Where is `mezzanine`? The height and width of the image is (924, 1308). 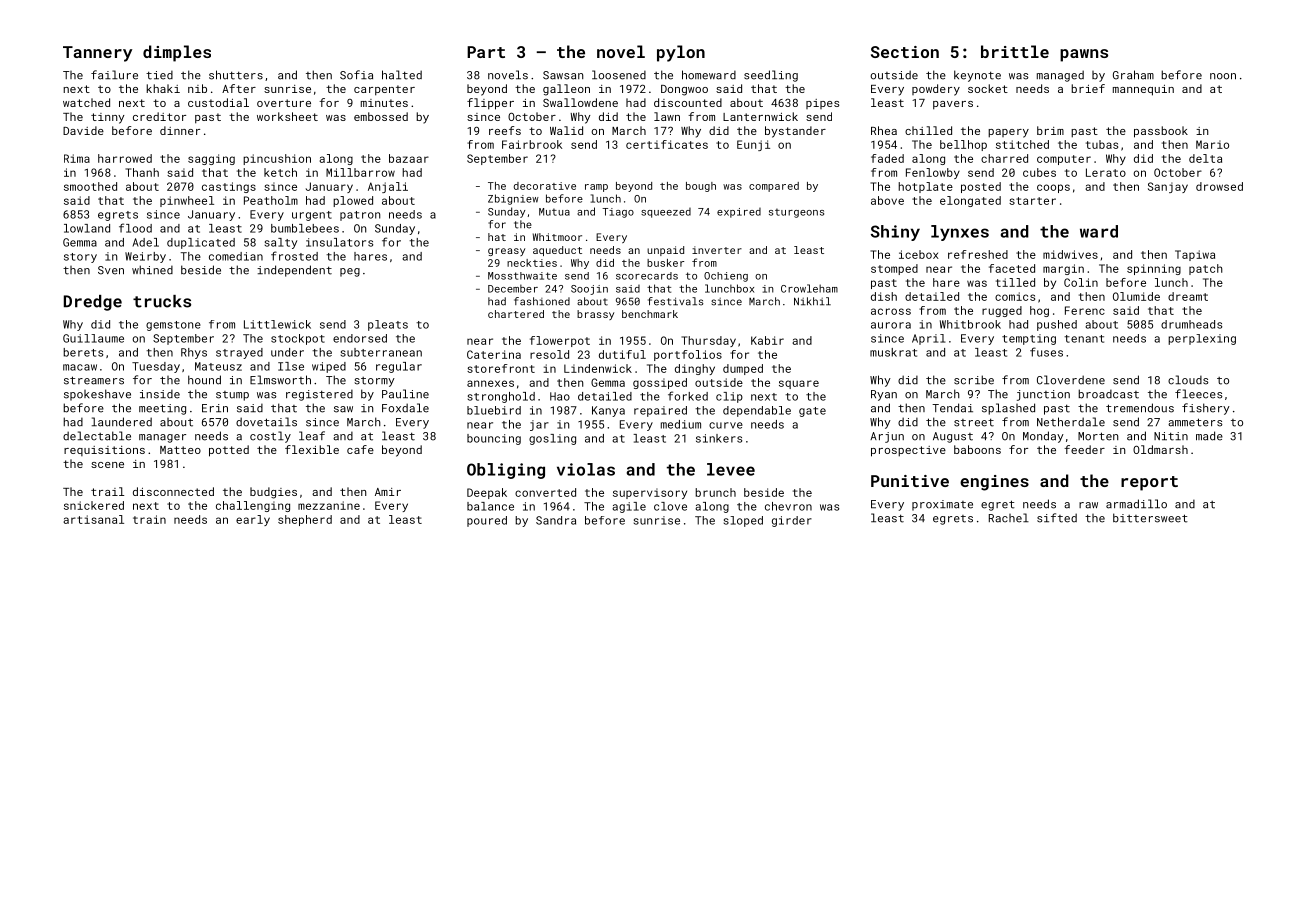
mezzanine is located at coordinates (329, 505).
